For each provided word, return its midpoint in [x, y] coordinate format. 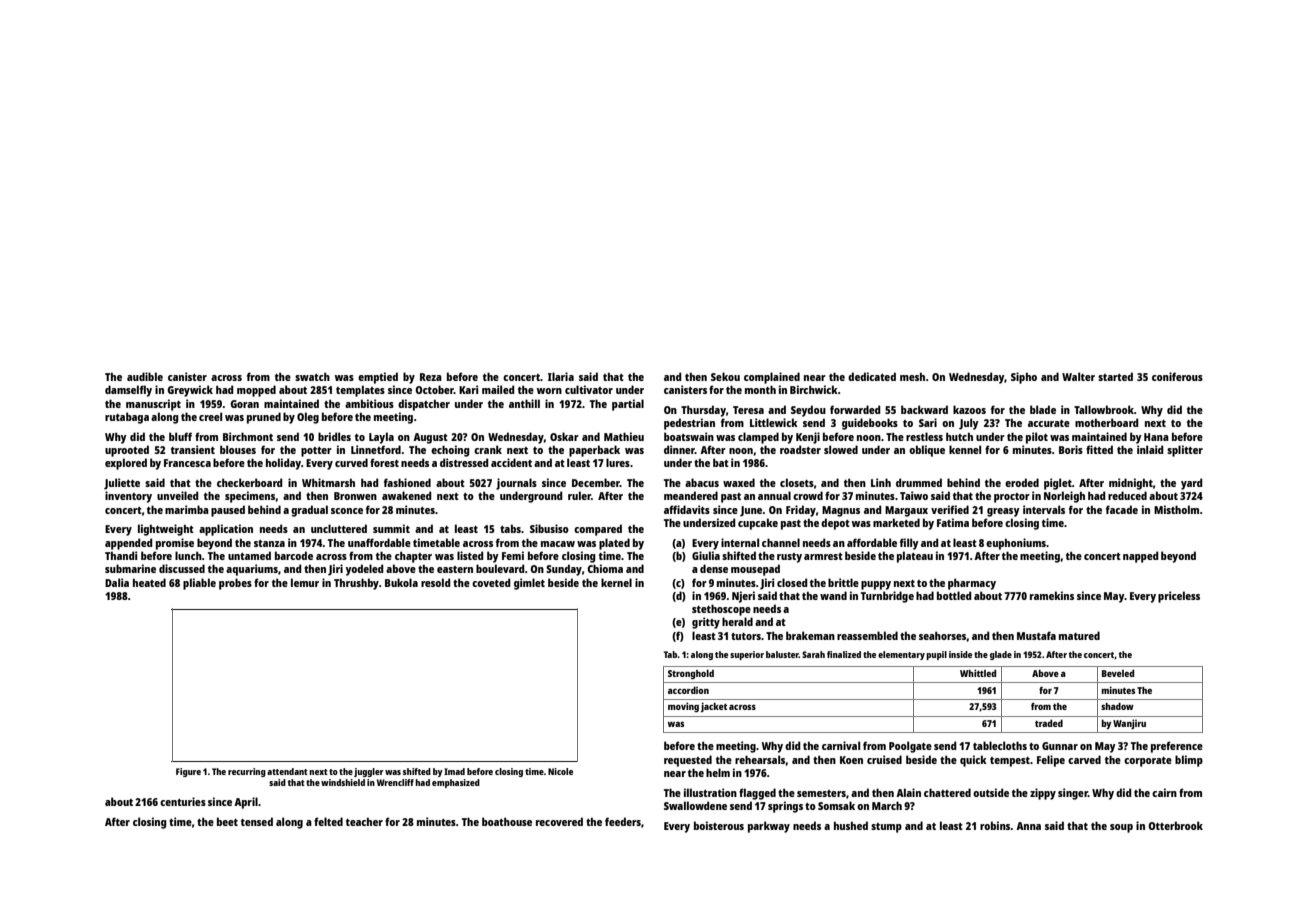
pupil [936, 655]
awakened [407, 495]
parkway [769, 827]
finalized [844, 654]
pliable [199, 584]
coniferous [1177, 376]
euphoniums [1016, 544]
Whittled [978, 673]
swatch [312, 377]
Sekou [725, 376]
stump [886, 828]
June [751, 511]
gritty [706, 623]
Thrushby [356, 584]
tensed [257, 821]
